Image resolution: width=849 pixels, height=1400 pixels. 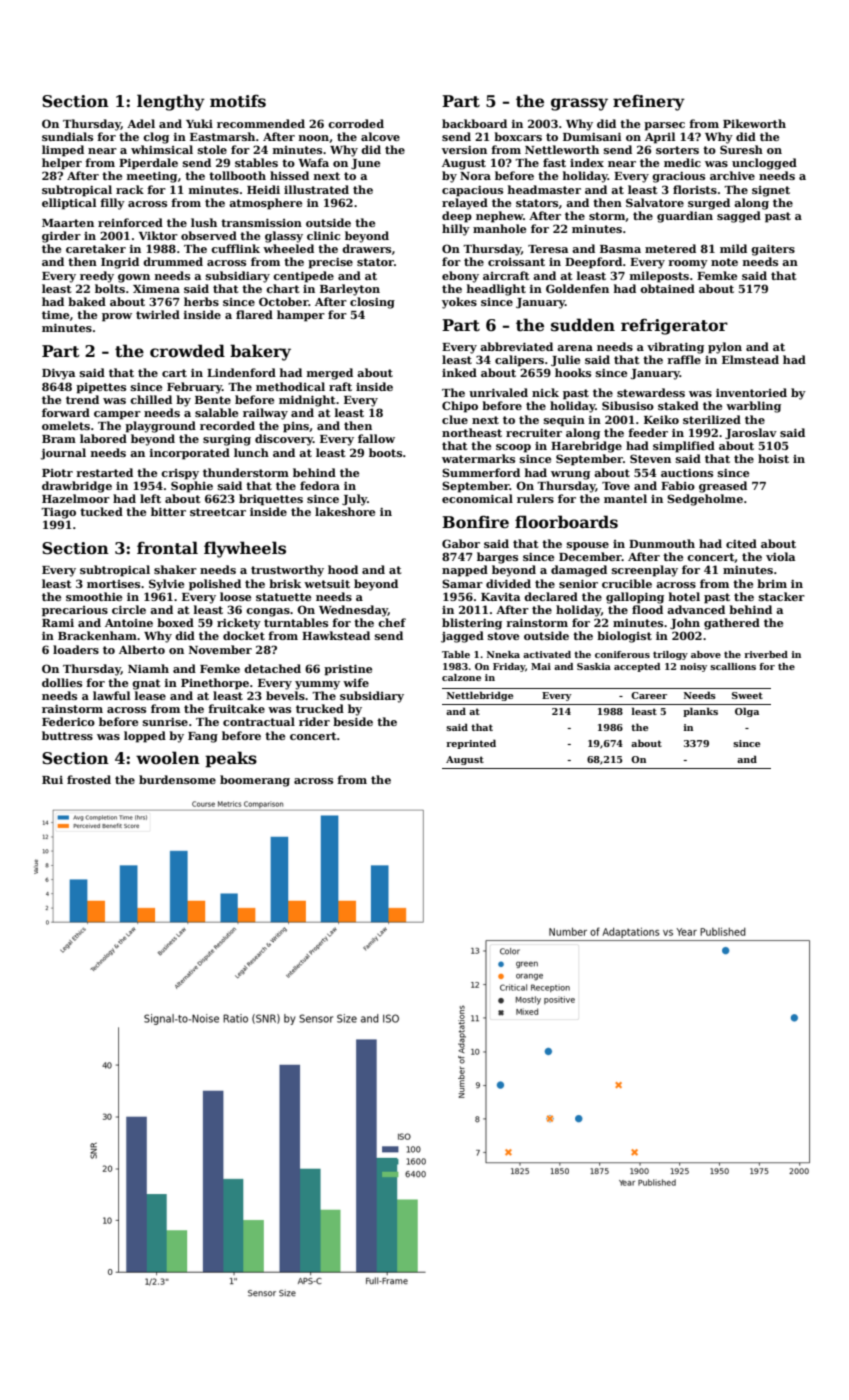 What do you see at coordinates (238, 101) in the screenshot?
I see `motifs` at bounding box center [238, 101].
